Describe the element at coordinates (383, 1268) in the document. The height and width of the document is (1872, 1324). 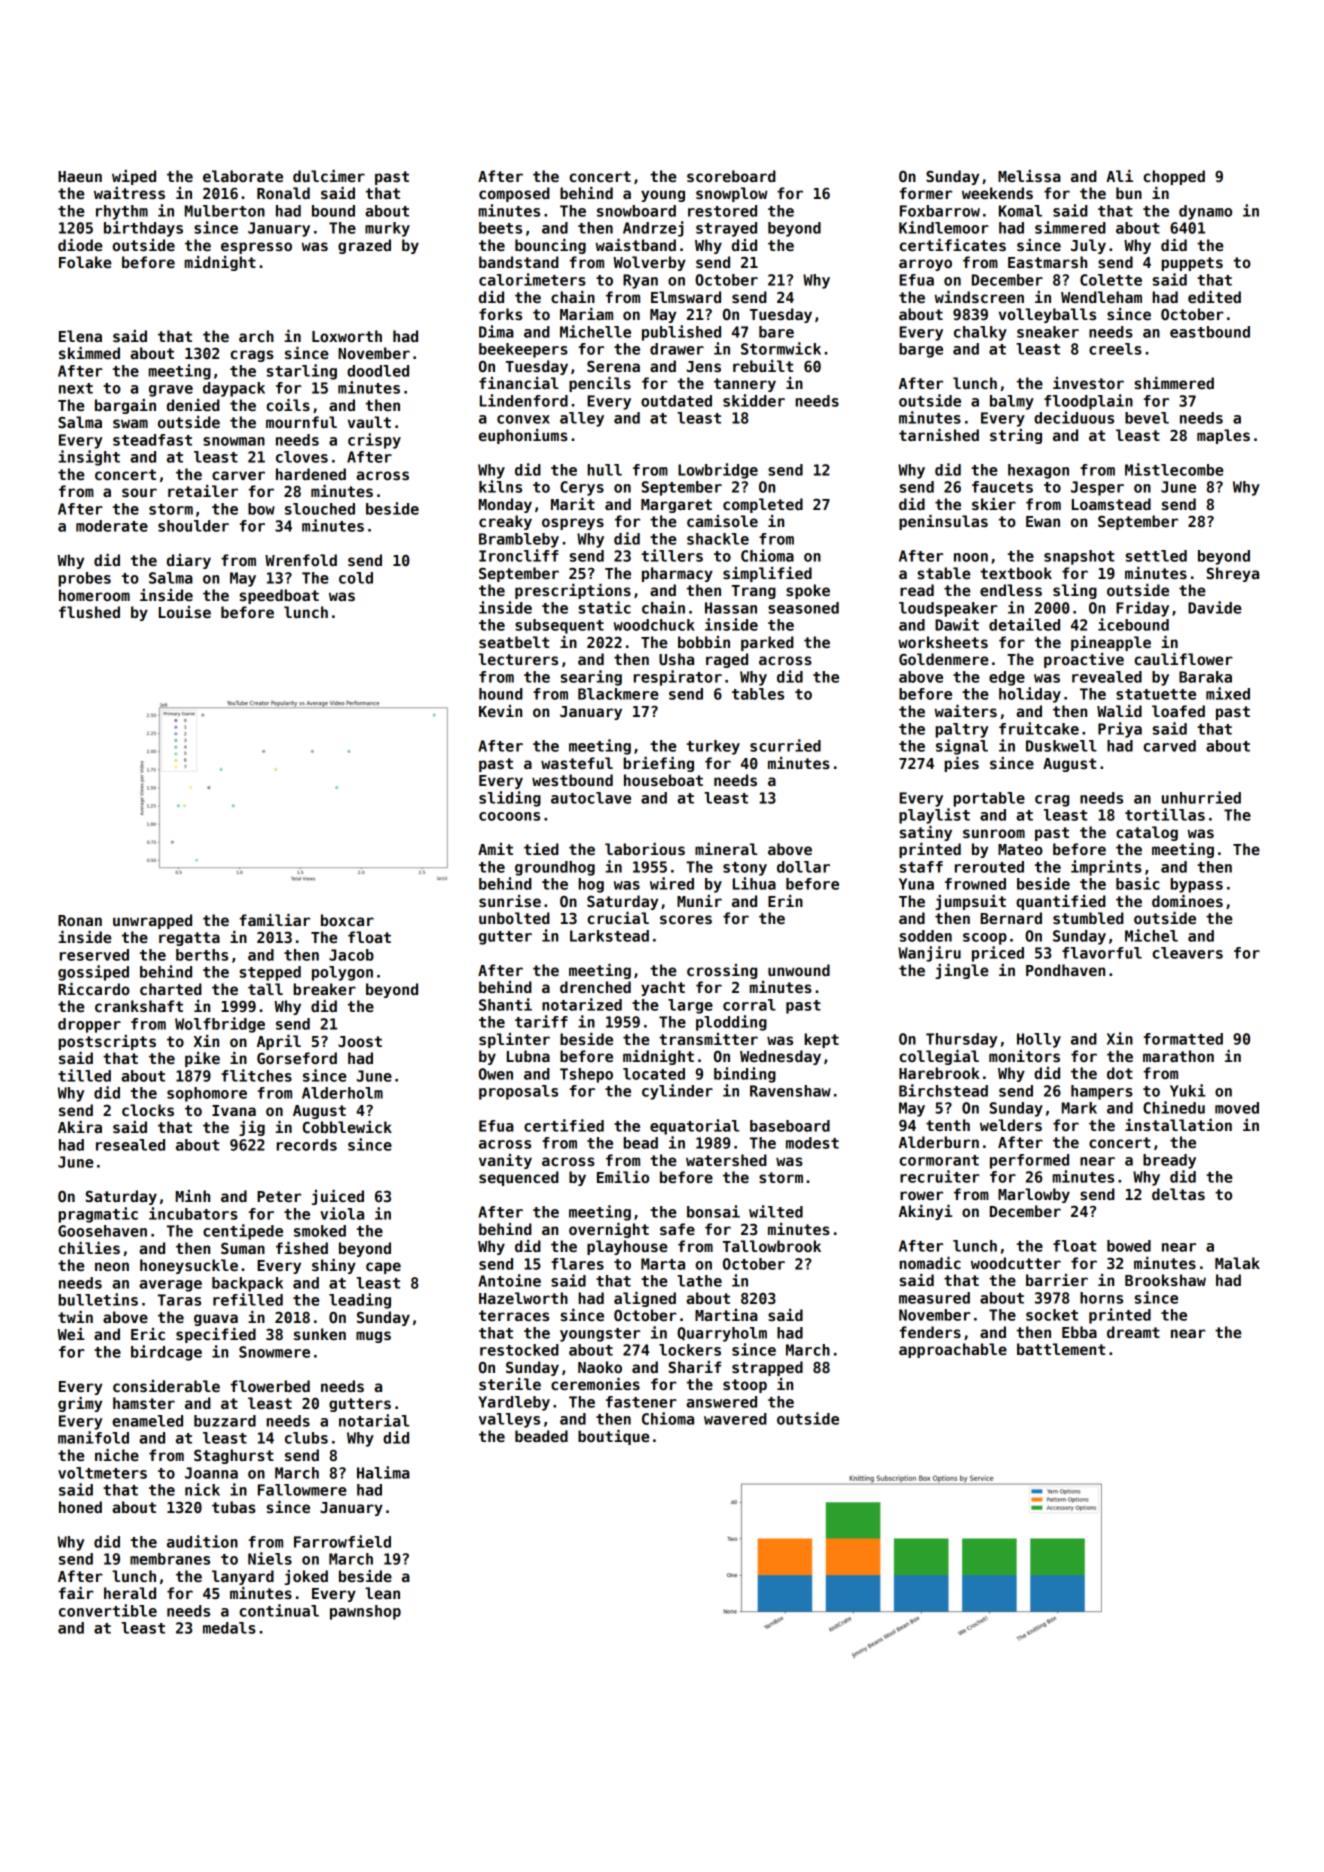
I see `cape` at that location.
